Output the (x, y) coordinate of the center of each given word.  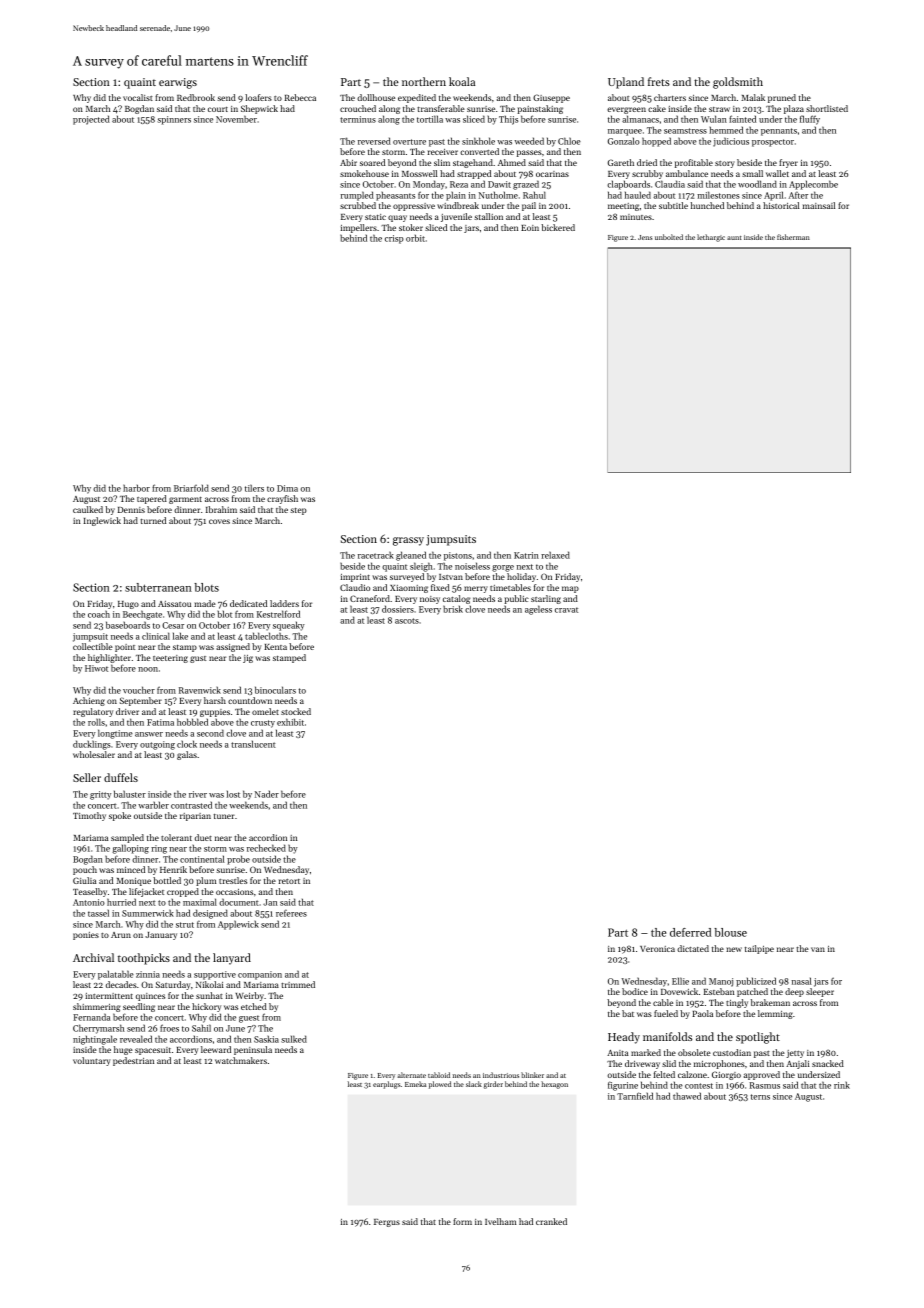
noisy (430, 600)
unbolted (669, 237)
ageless (538, 610)
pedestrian (133, 1061)
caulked (88, 509)
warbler (153, 805)
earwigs (178, 83)
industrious (501, 1075)
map (570, 589)
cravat (566, 610)
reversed (374, 141)
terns (760, 1097)
